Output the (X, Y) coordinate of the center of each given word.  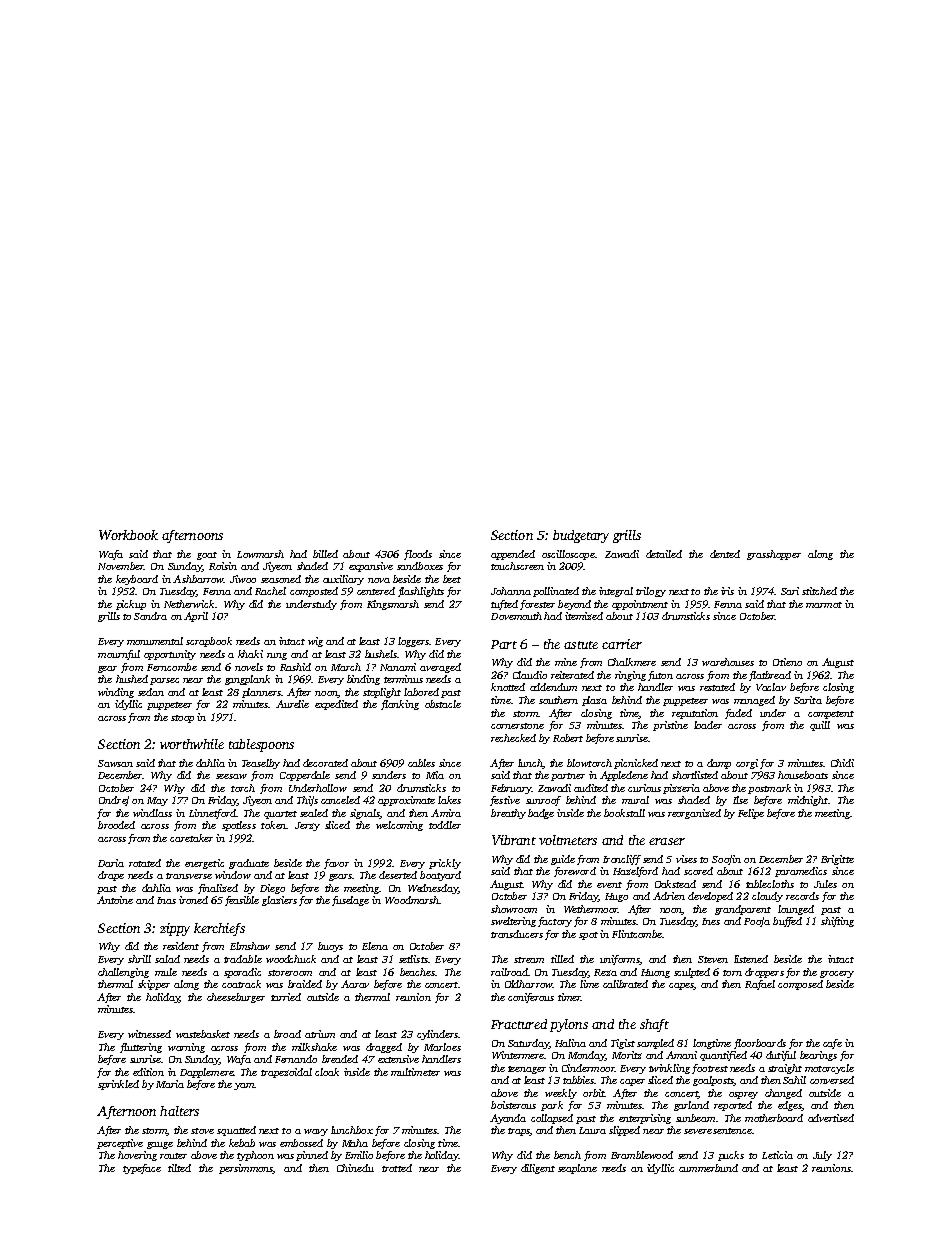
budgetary (581, 536)
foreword (575, 872)
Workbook (128, 535)
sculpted (692, 973)
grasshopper (774, 555)
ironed (193, 900)
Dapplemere (206, 1073)
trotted (397, 1168)
